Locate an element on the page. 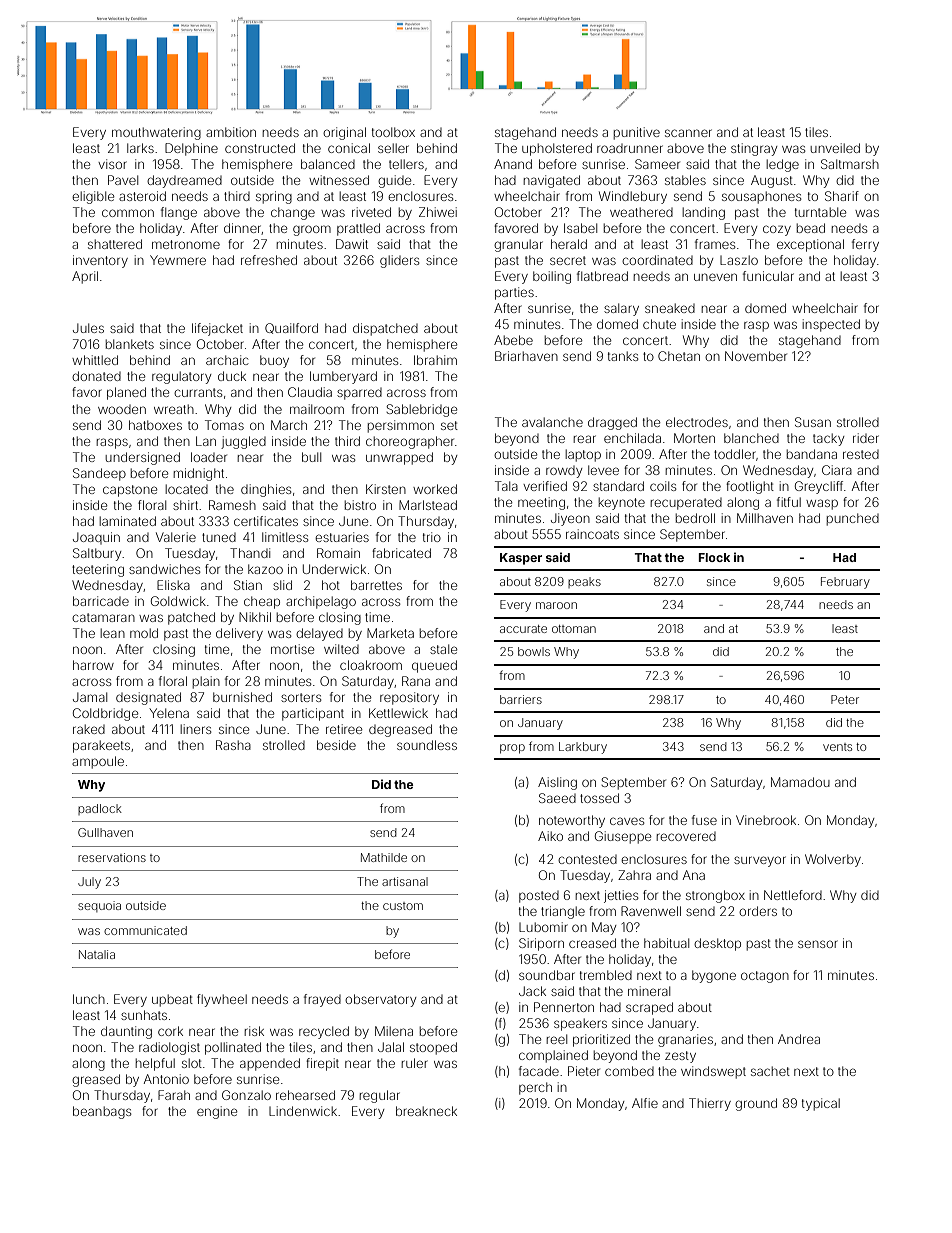 Image resolution: width=952 pixels, height=1233 pixels. tanks is located at coordinates (623, 356).
